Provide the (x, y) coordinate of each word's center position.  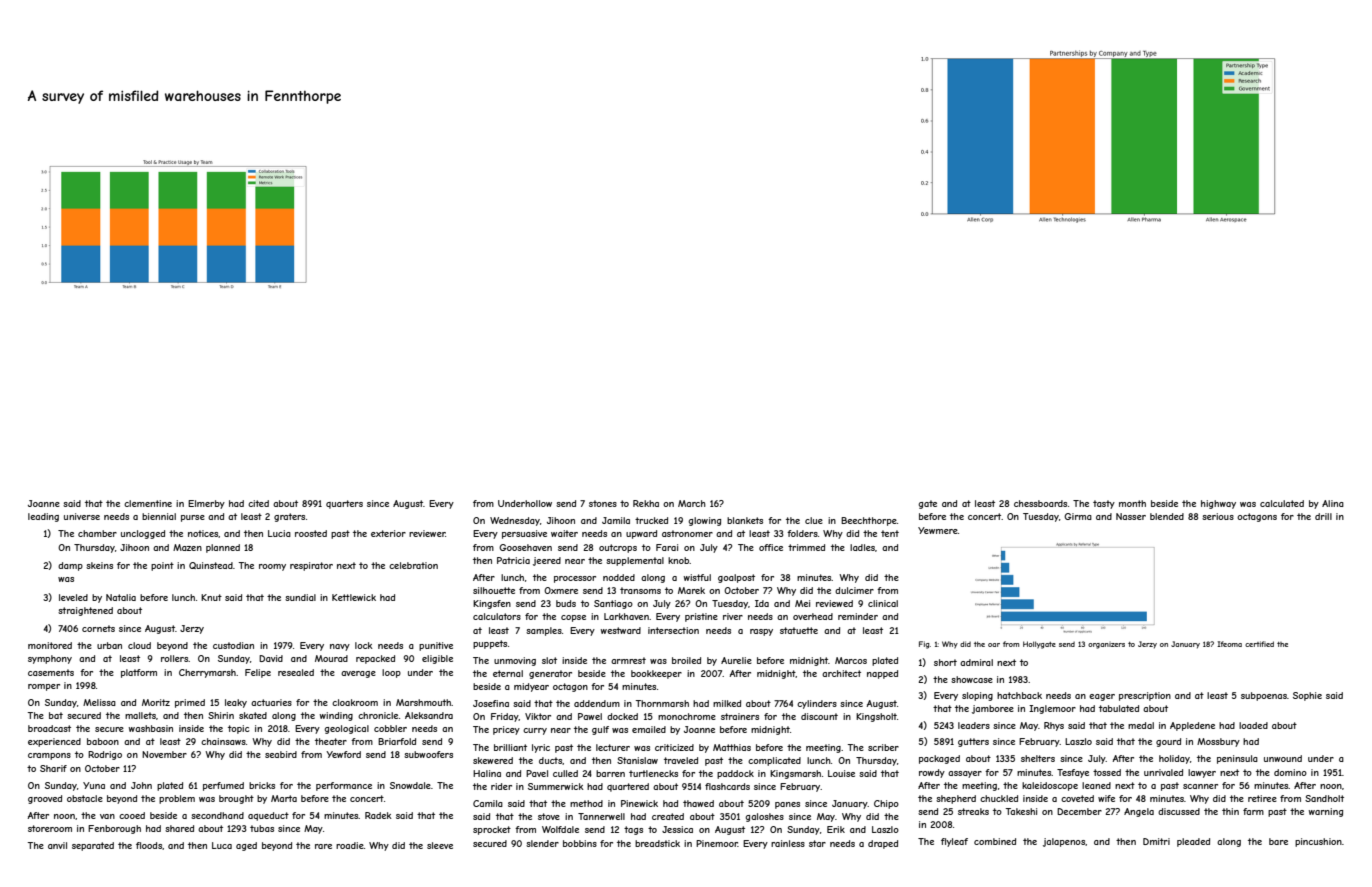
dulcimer (854, 590)
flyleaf (954, 842)
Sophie (1307, 696)
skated (253, 715)
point (162, 566)
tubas (262, 828)
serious (1218, 516)
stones (603, 503)
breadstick (657, 843)
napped (882, 674)
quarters (344, 504)
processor (575, 579)
